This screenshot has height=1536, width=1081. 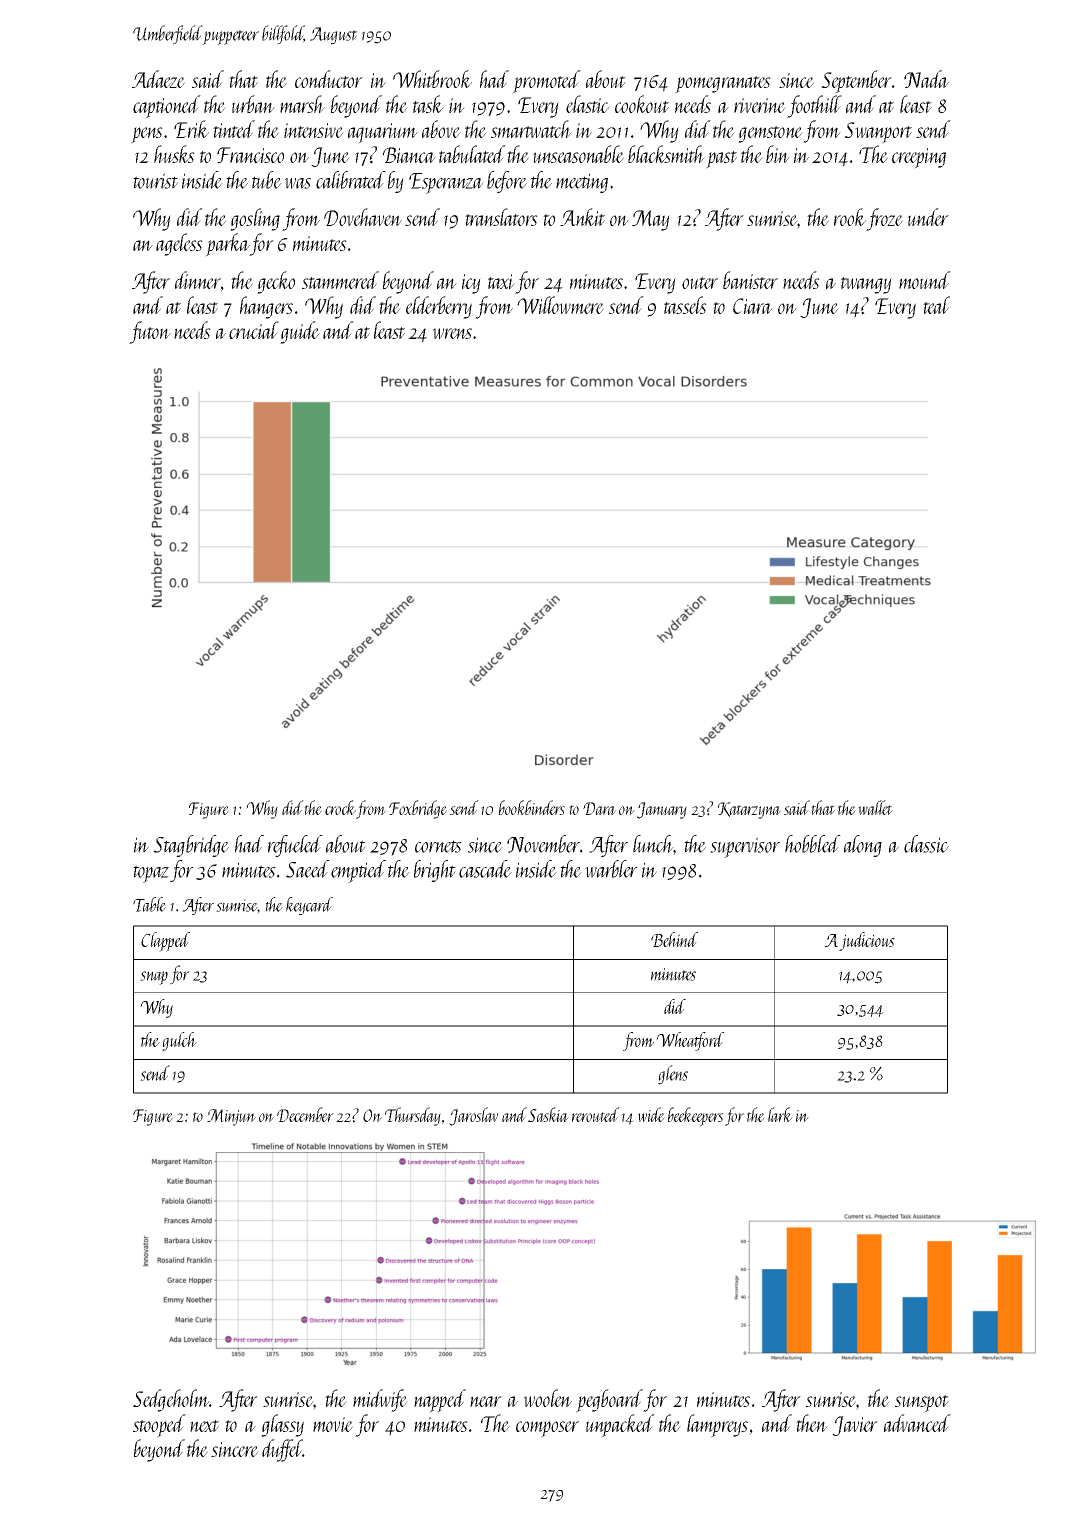 What do you see at coordinates (547, 1429) in the screenshot?
I see `composer` at bounding box center [547, 1429].
